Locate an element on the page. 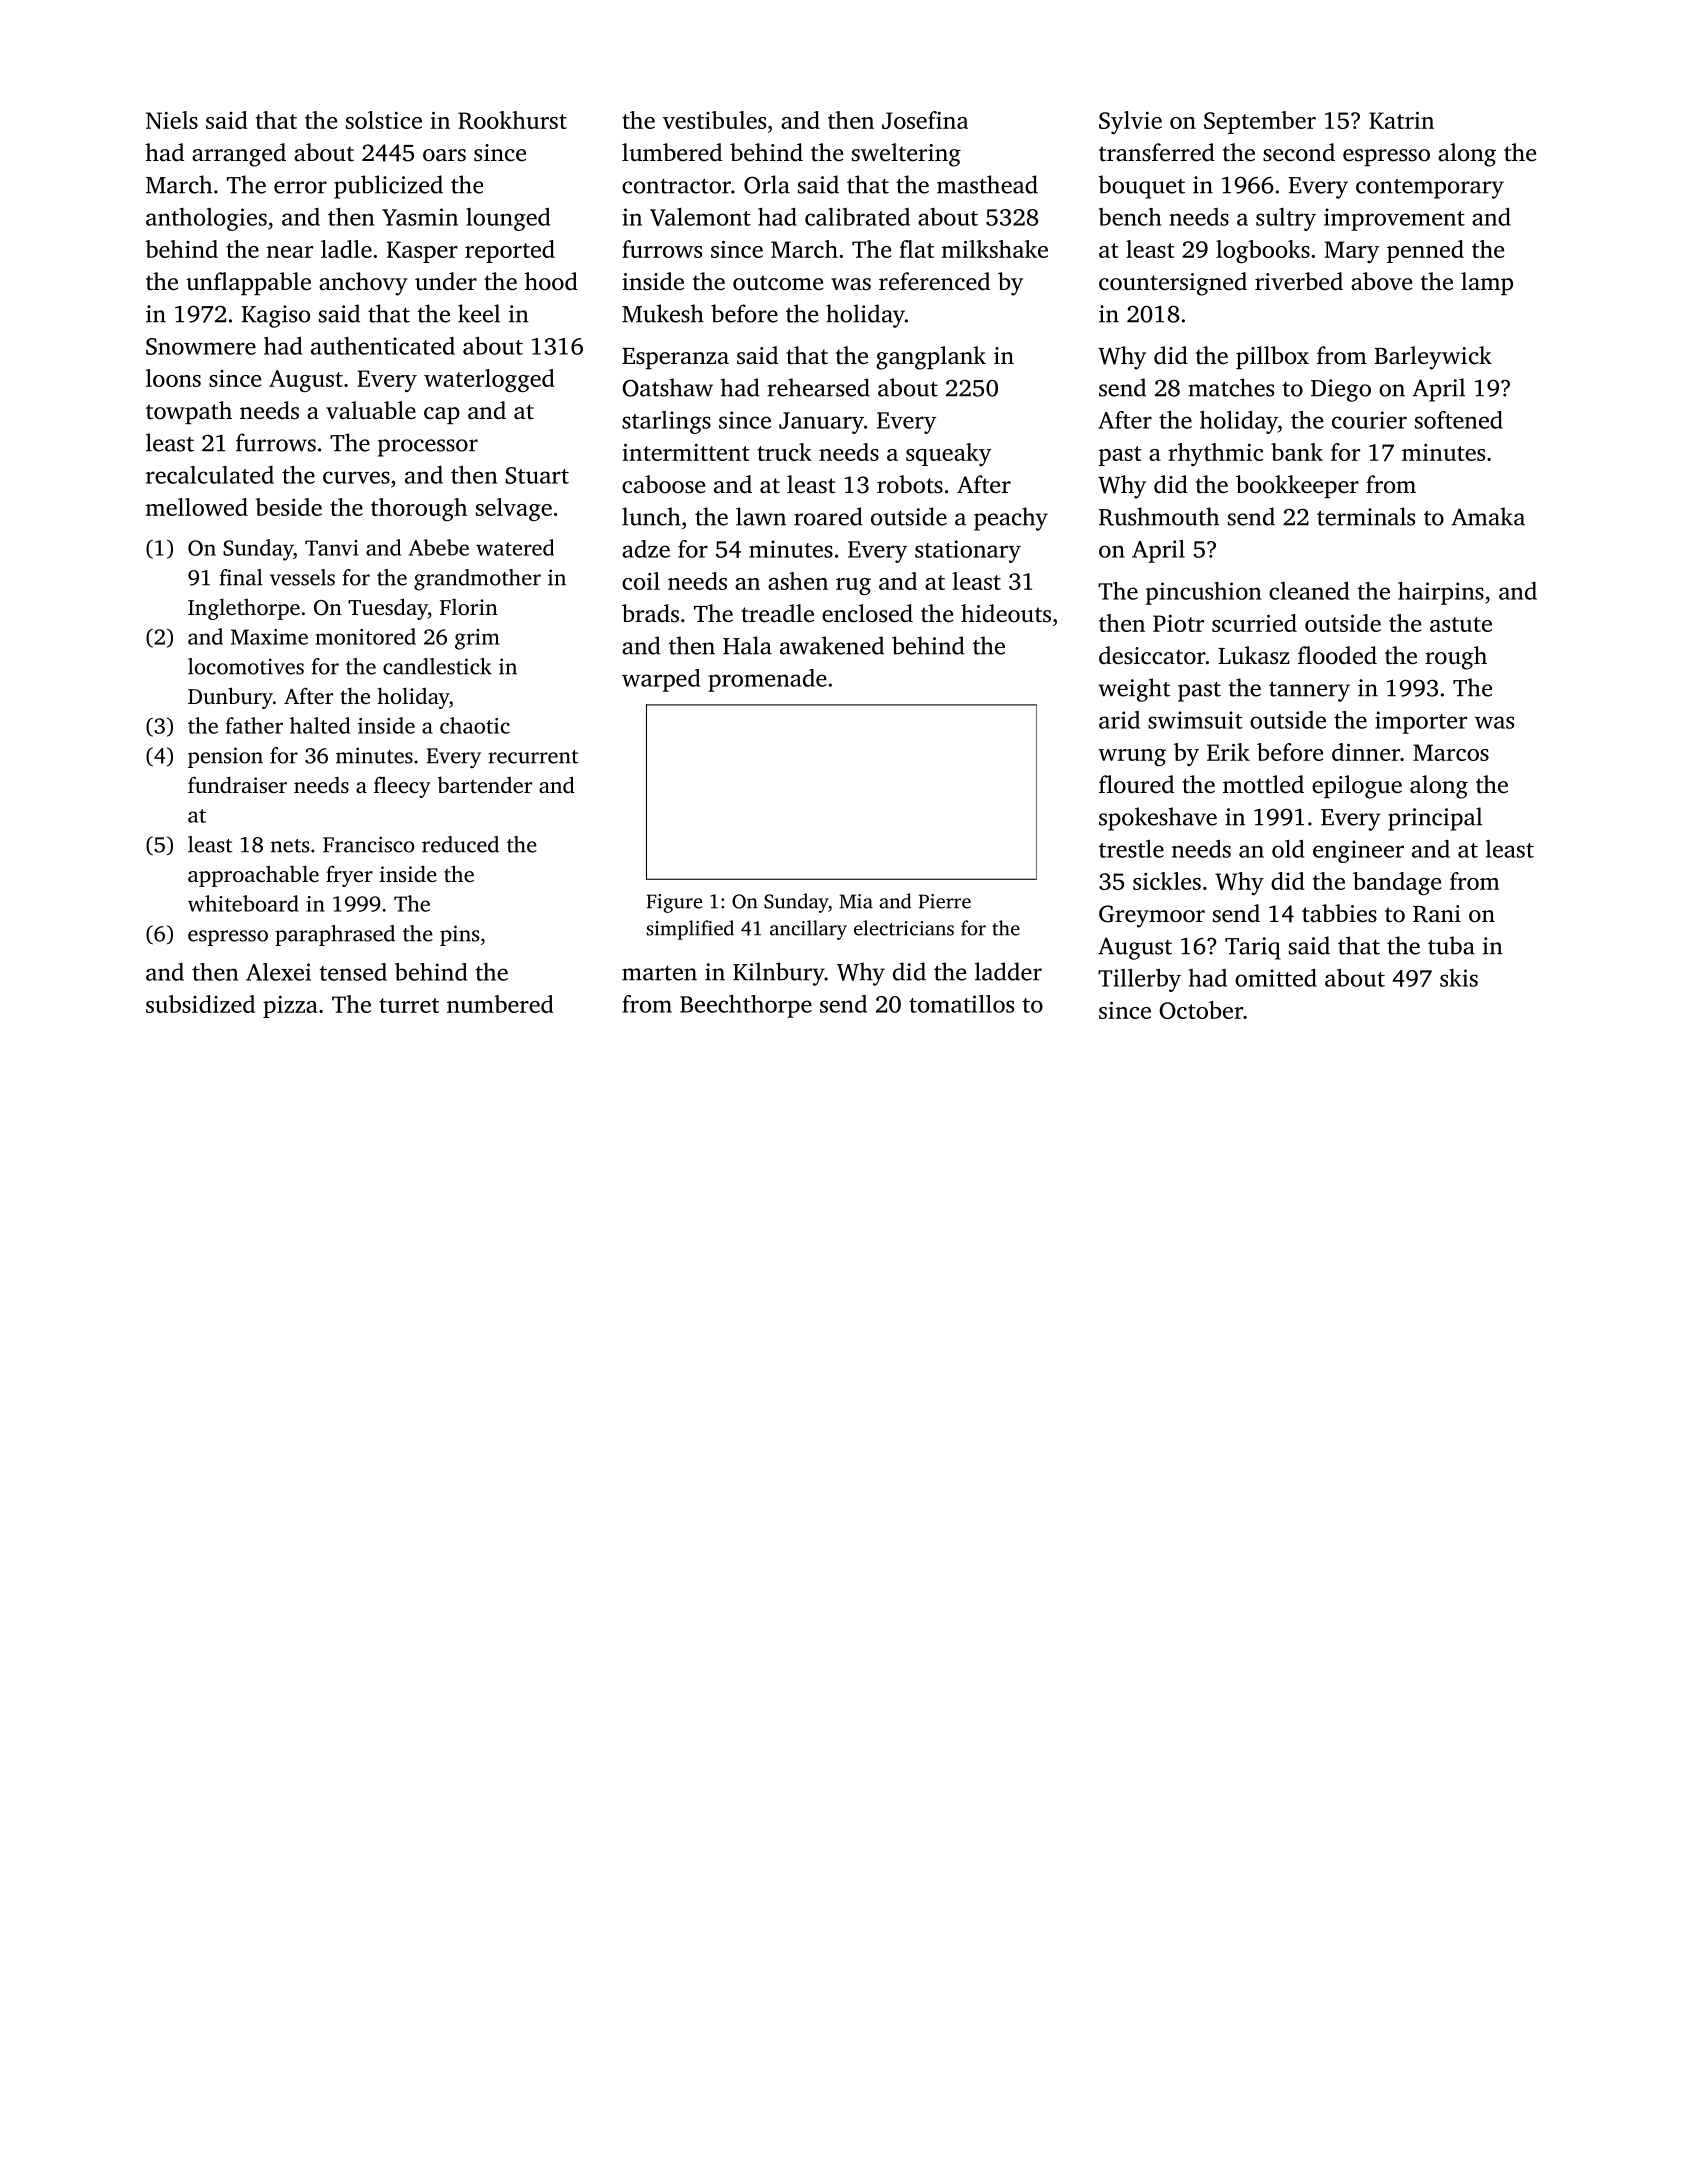 The height and width of the page is (2178, 1683). rehearsed is located at coordinates (818, 387).
